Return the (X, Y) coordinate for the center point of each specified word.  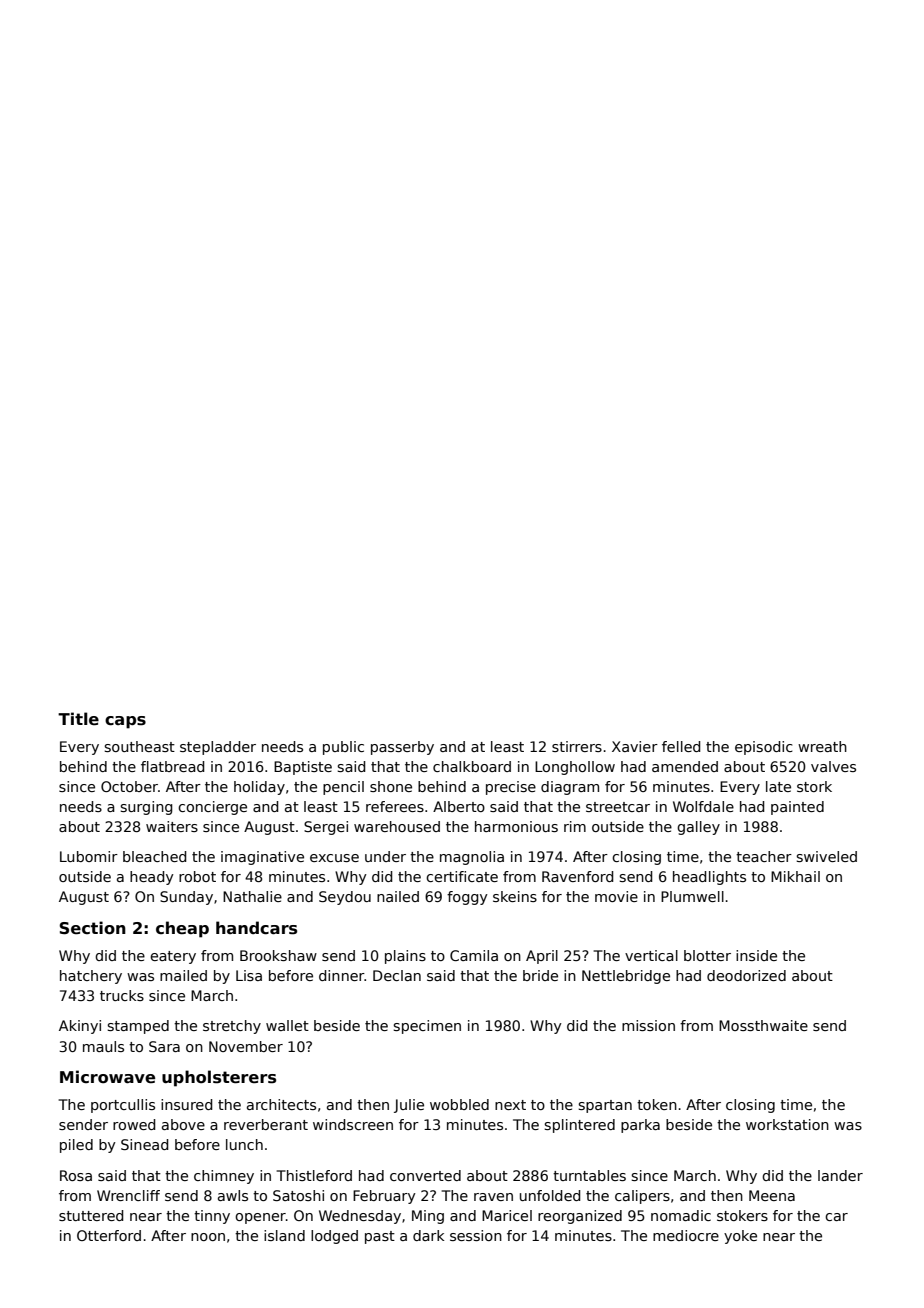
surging (146, 808)
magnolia (472, 858)
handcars (256, 928)
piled (76, 1146)
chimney (224, 1177)
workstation (787, 1124)
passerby (402, 748)
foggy (467, 898)
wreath (822, 746)
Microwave (107, 1077)
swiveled (826, 856)
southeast (139, 746)
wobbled (459, 1104)
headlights (709, 878)
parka (640, 1126)
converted (425, 1175)
